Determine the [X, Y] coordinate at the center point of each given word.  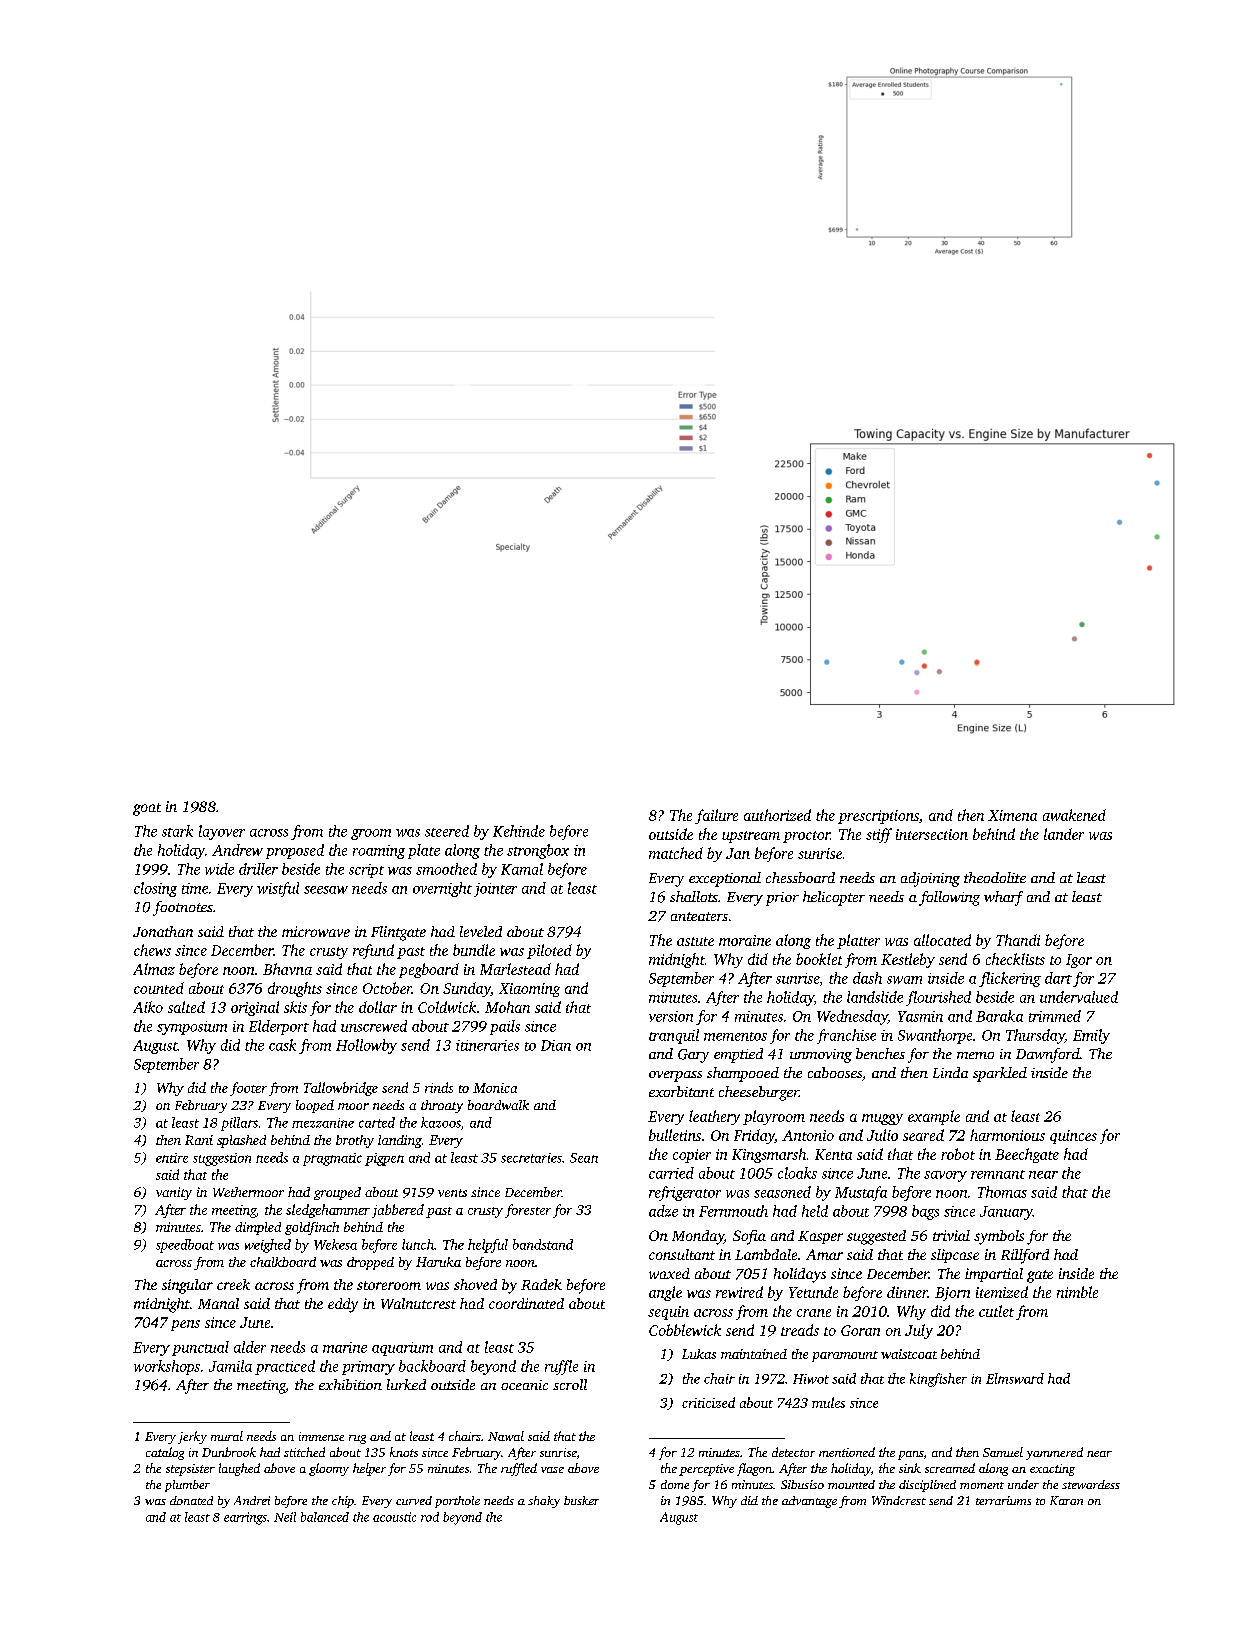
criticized [708, 1402]
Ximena [1012, 815]
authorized [777, 815]
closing [155, 889]
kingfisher [938, 1380]
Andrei [252, 1500]
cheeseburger [759, 1093]
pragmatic [332, 1159]
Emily [1091, 1036]
